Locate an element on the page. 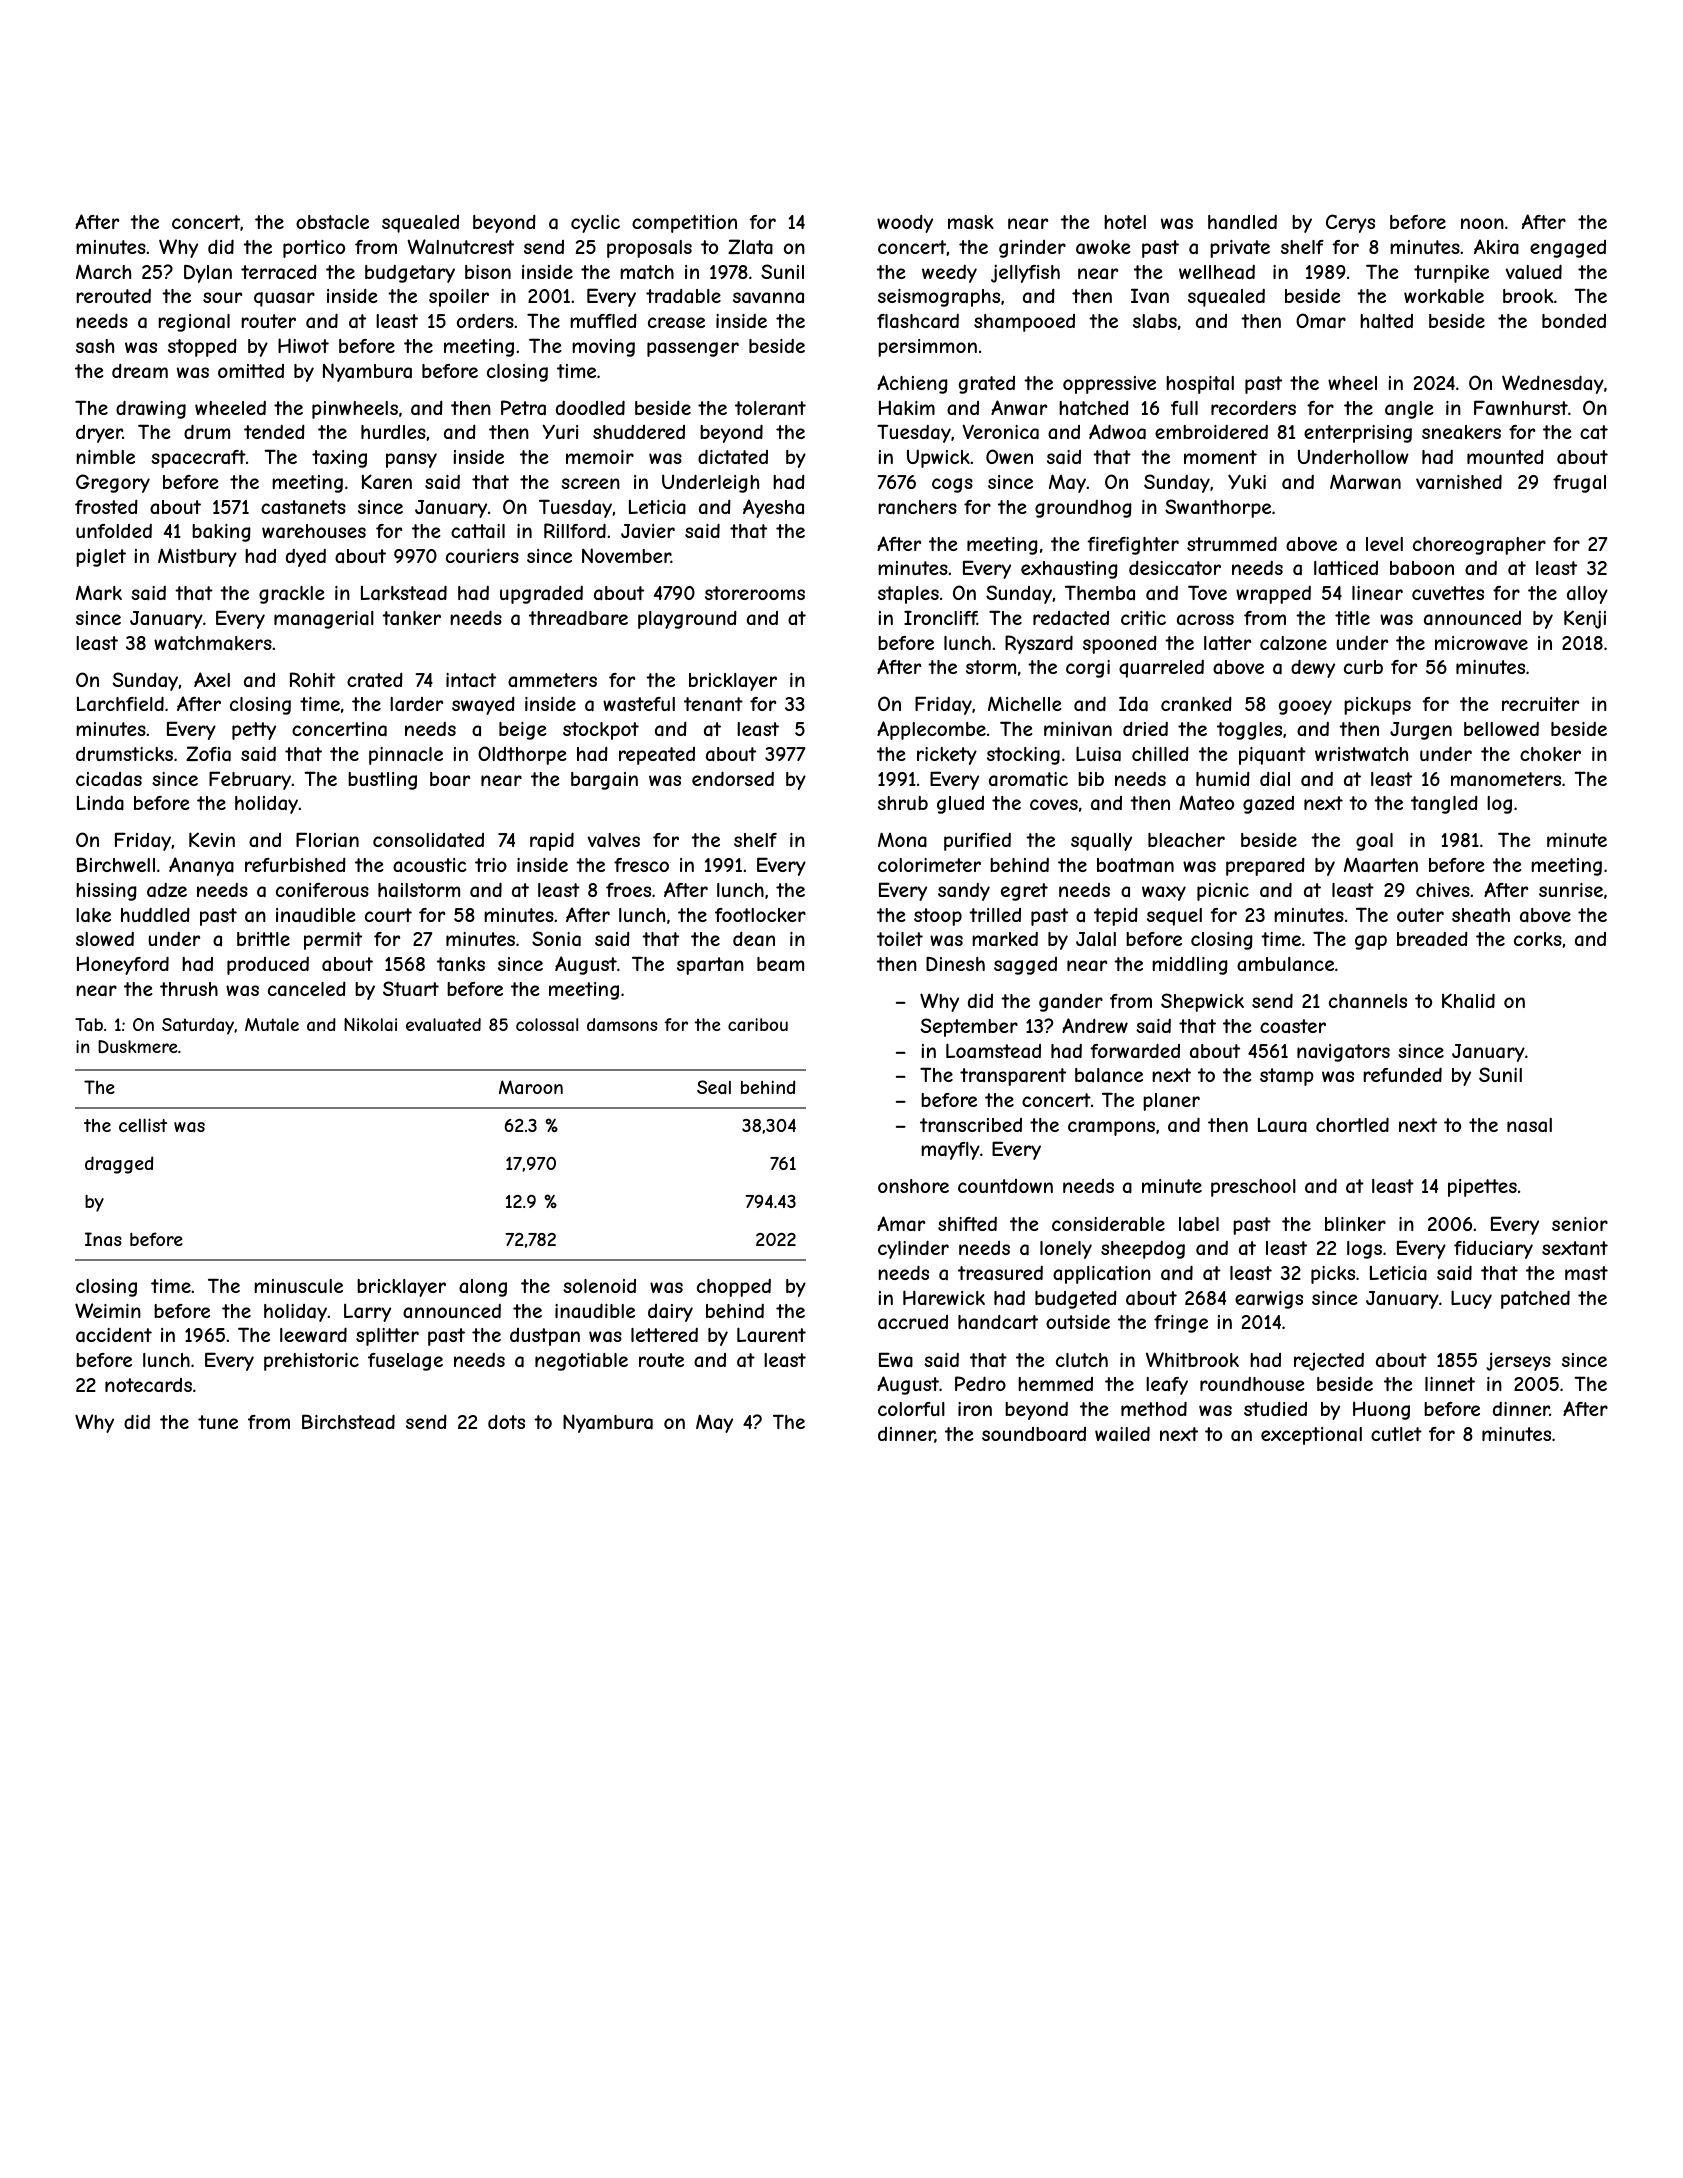  colorful is located at coordinates (911, 1409).
